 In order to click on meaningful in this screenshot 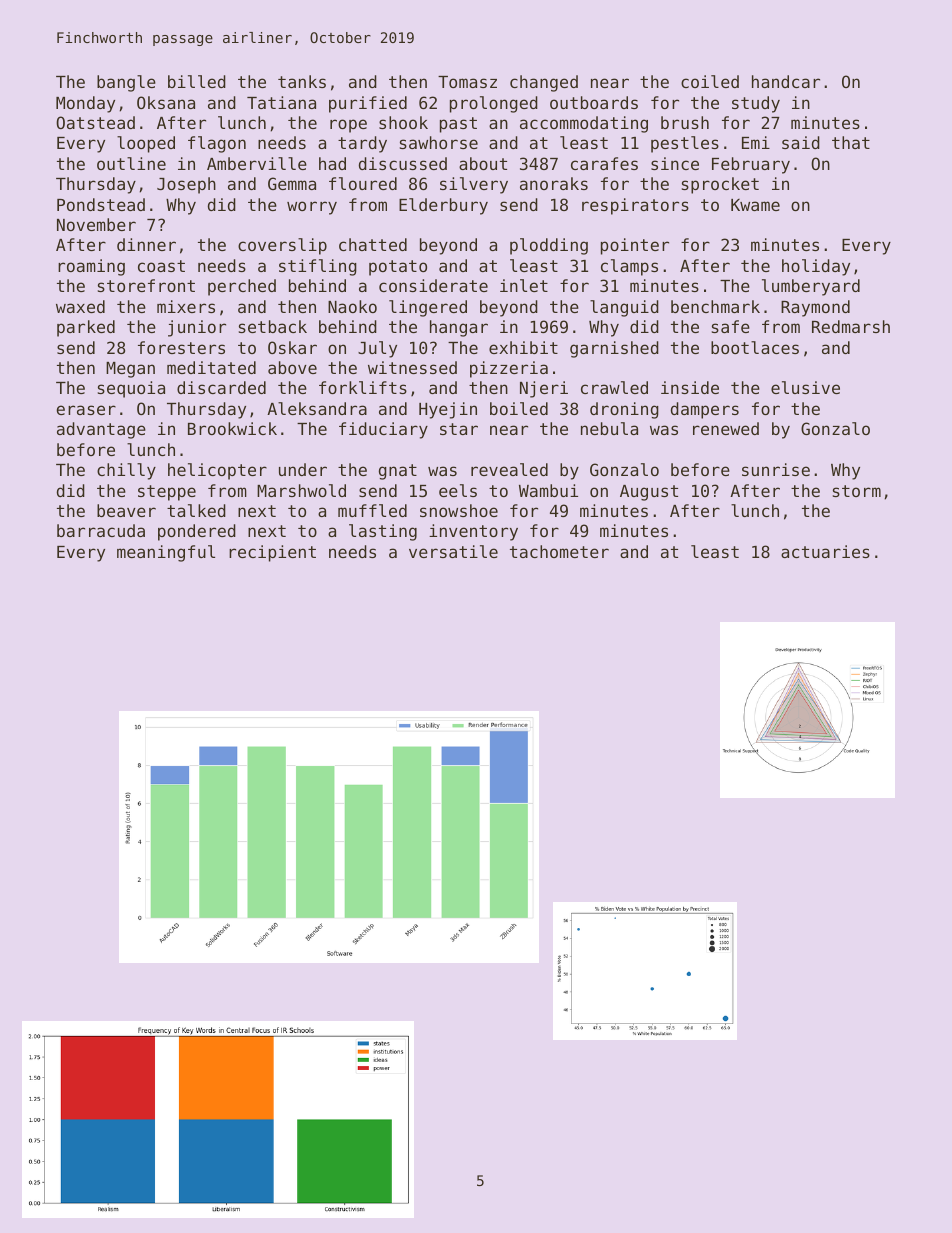, I will do `click(166, 553)`.
